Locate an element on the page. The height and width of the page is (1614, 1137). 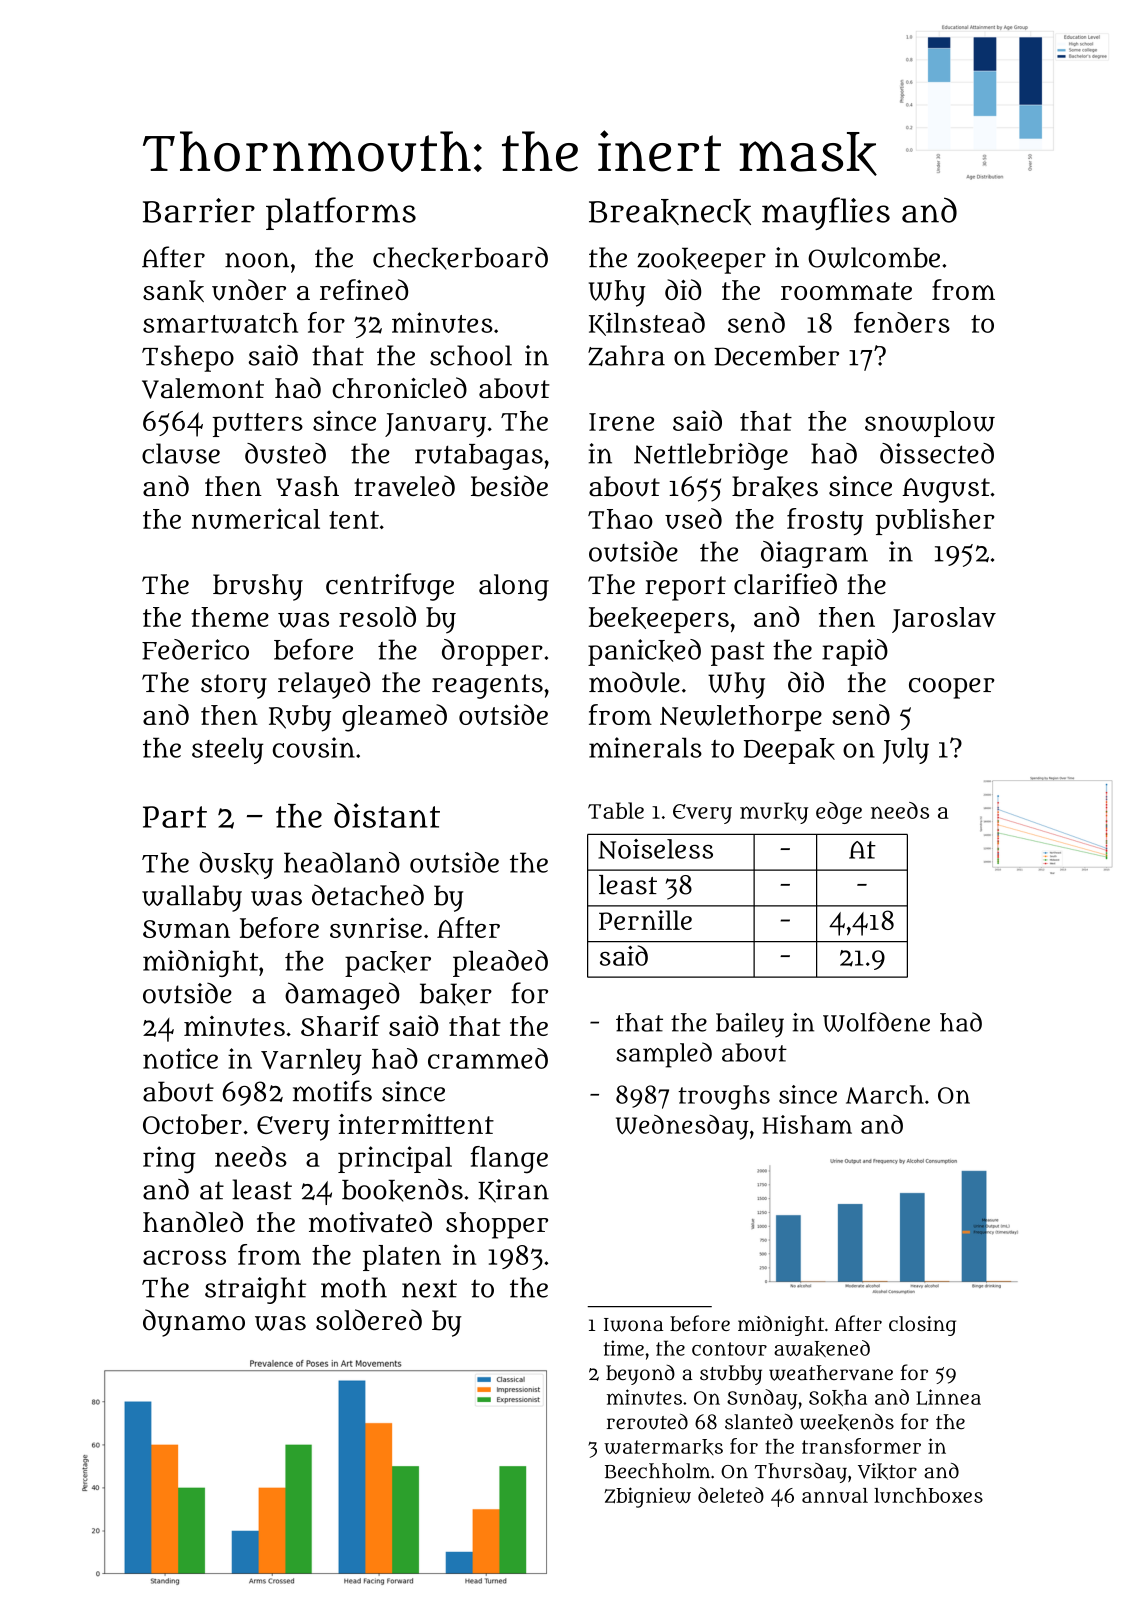
Beechholm is located at coordinates (657, 1471).
